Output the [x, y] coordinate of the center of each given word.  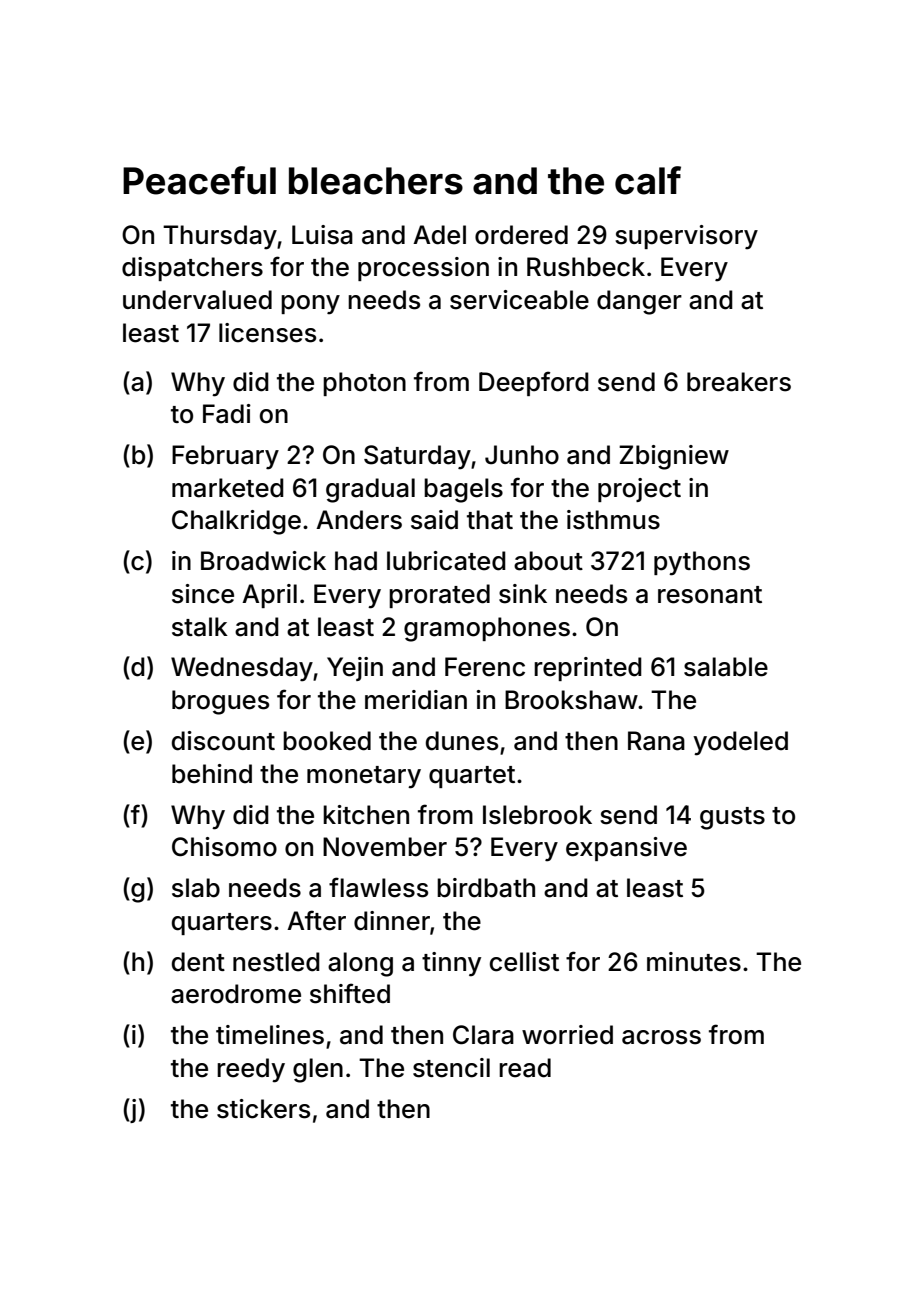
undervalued [197, 300]
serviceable [519, 300]
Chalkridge [236, 522]
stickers [263, 1109]
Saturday [417, 457]
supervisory [686, 237]
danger [639, 302]
